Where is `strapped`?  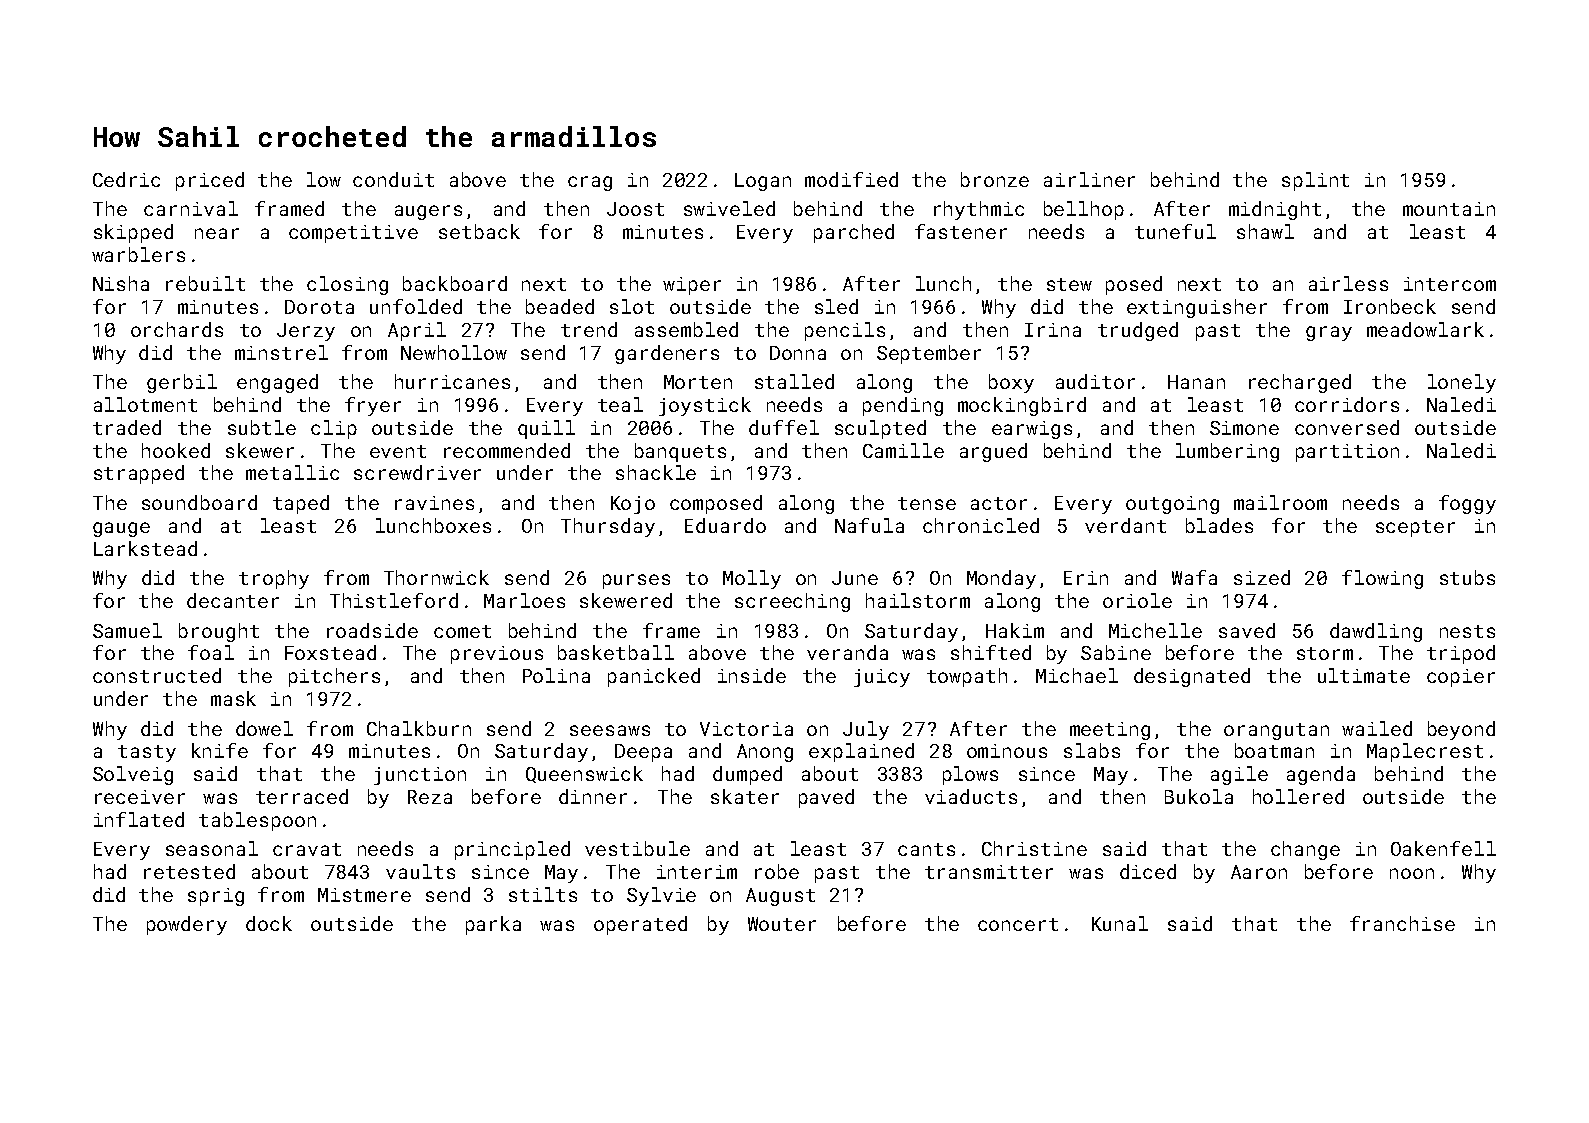
strapped is located at coordinates (139, 474).
